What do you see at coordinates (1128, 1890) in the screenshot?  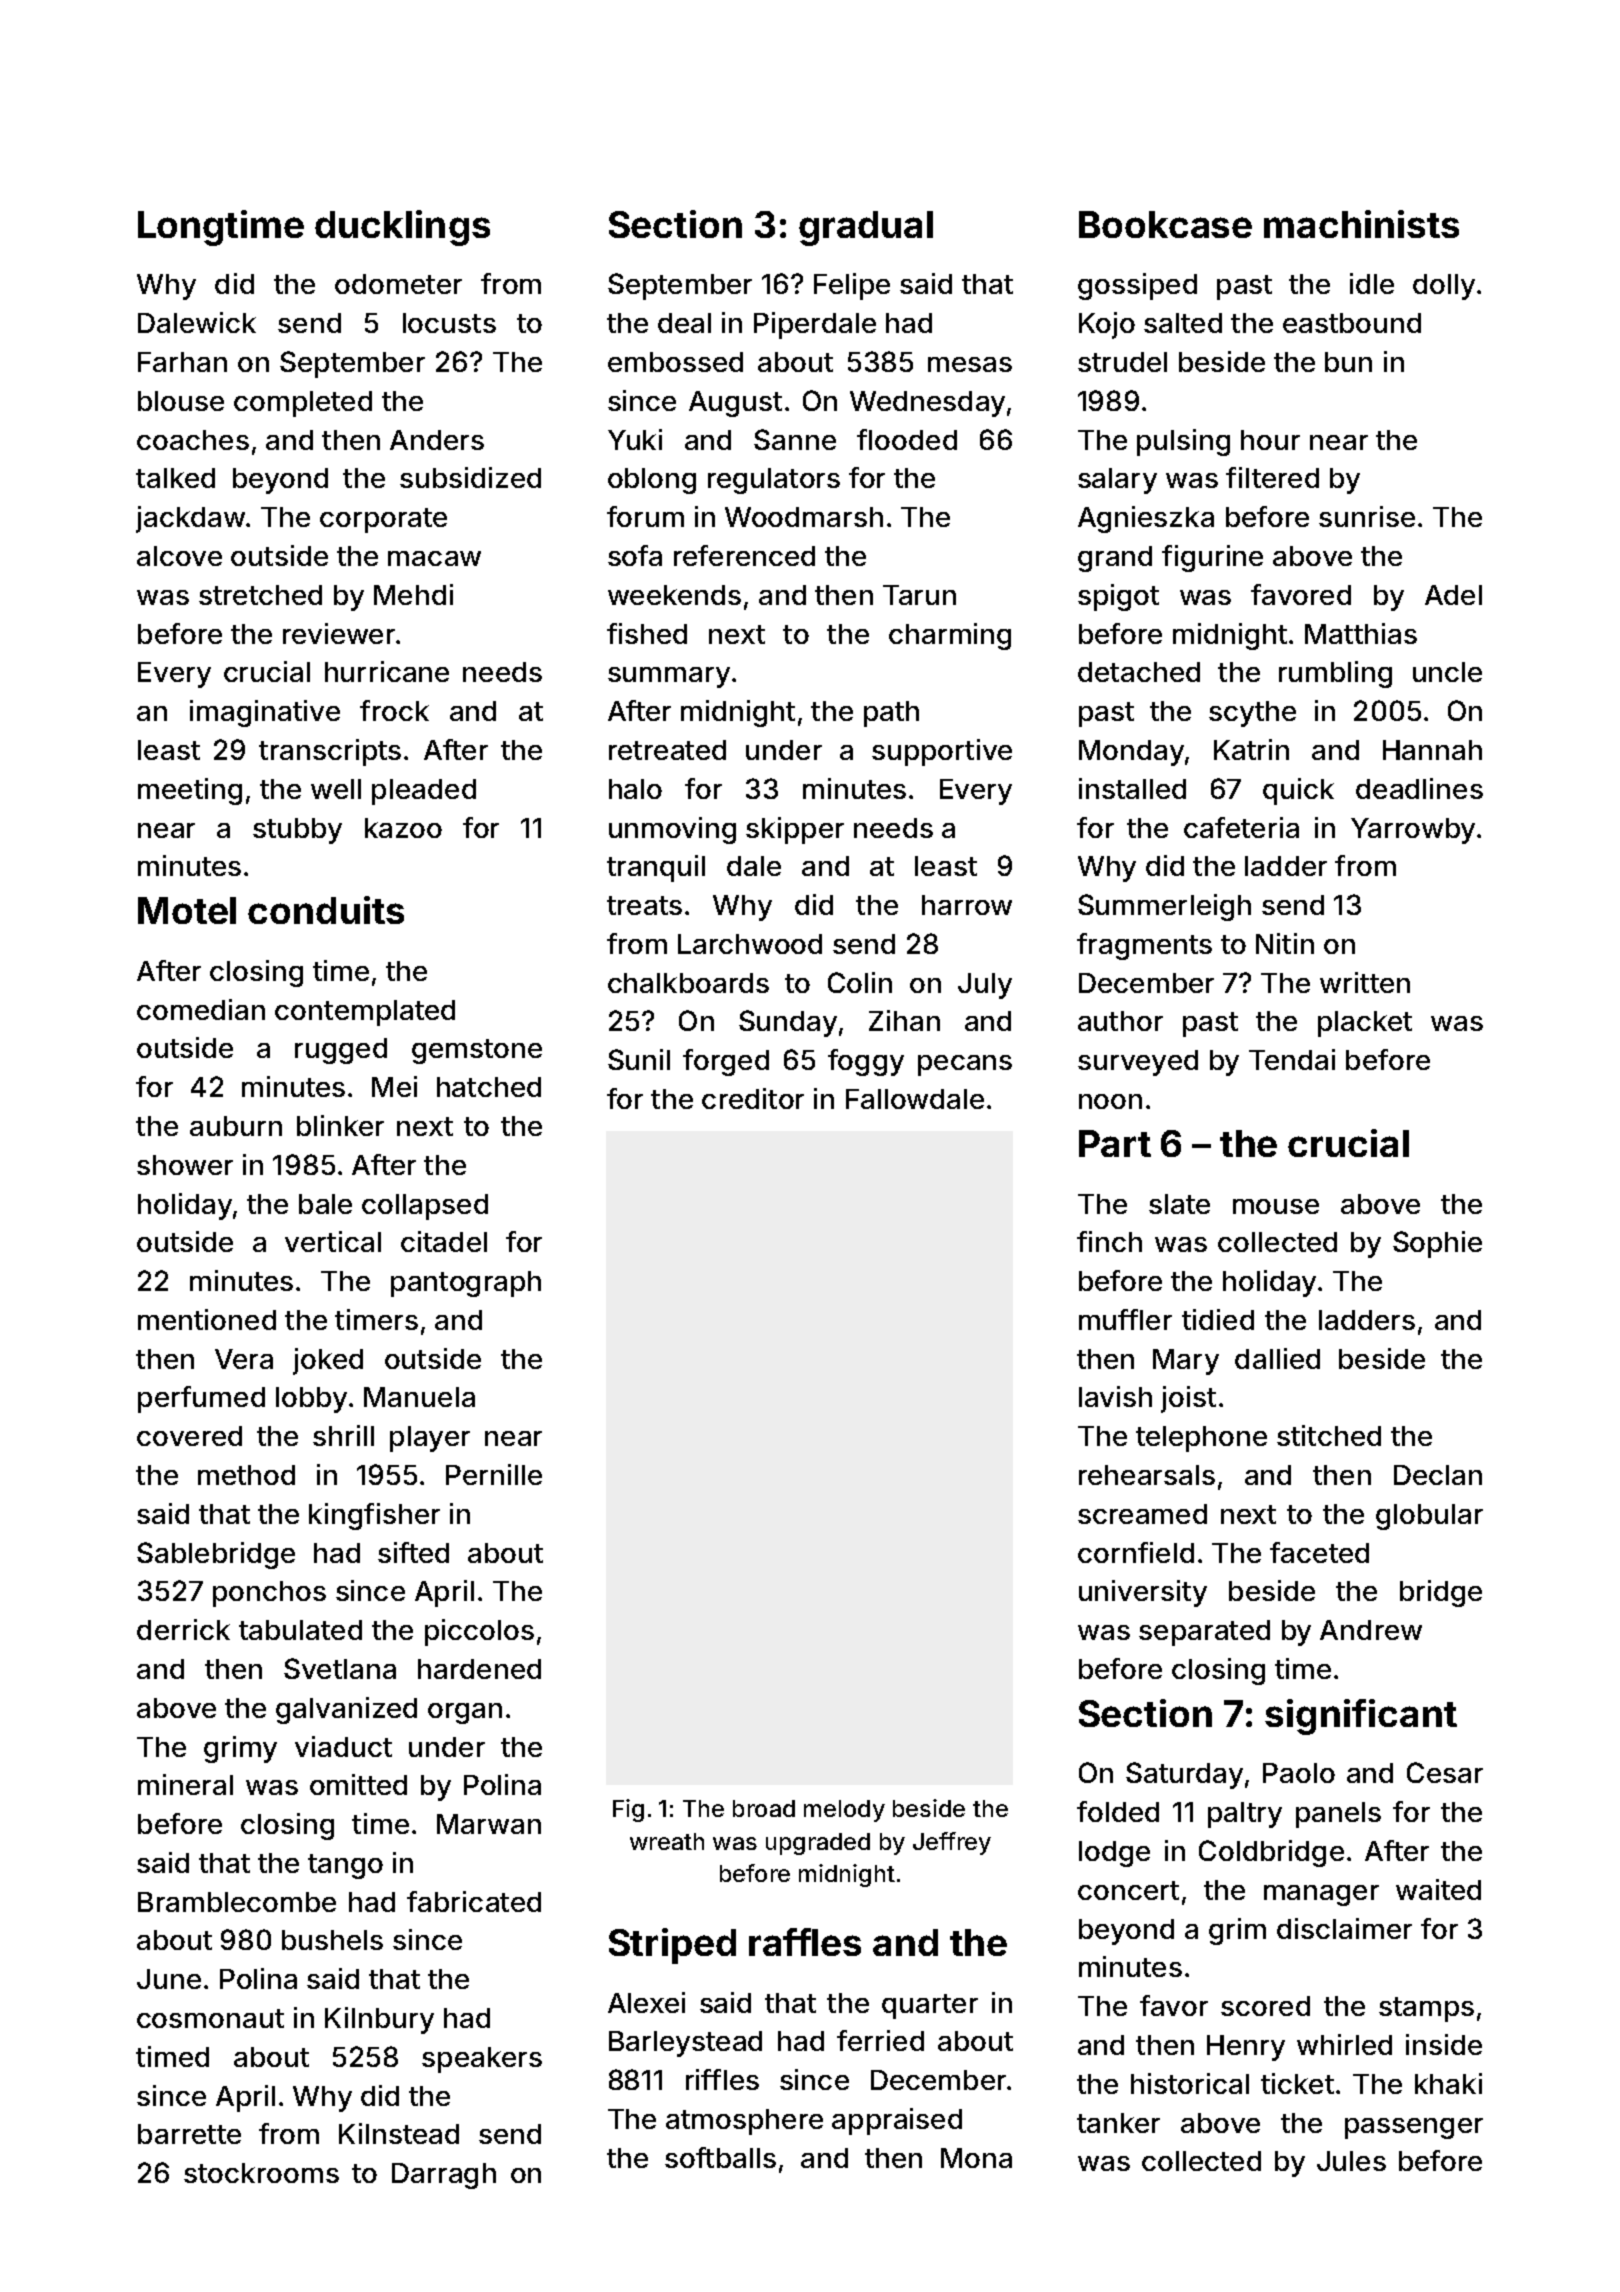 I see `concert` at bounding box center [1128, 1890].
